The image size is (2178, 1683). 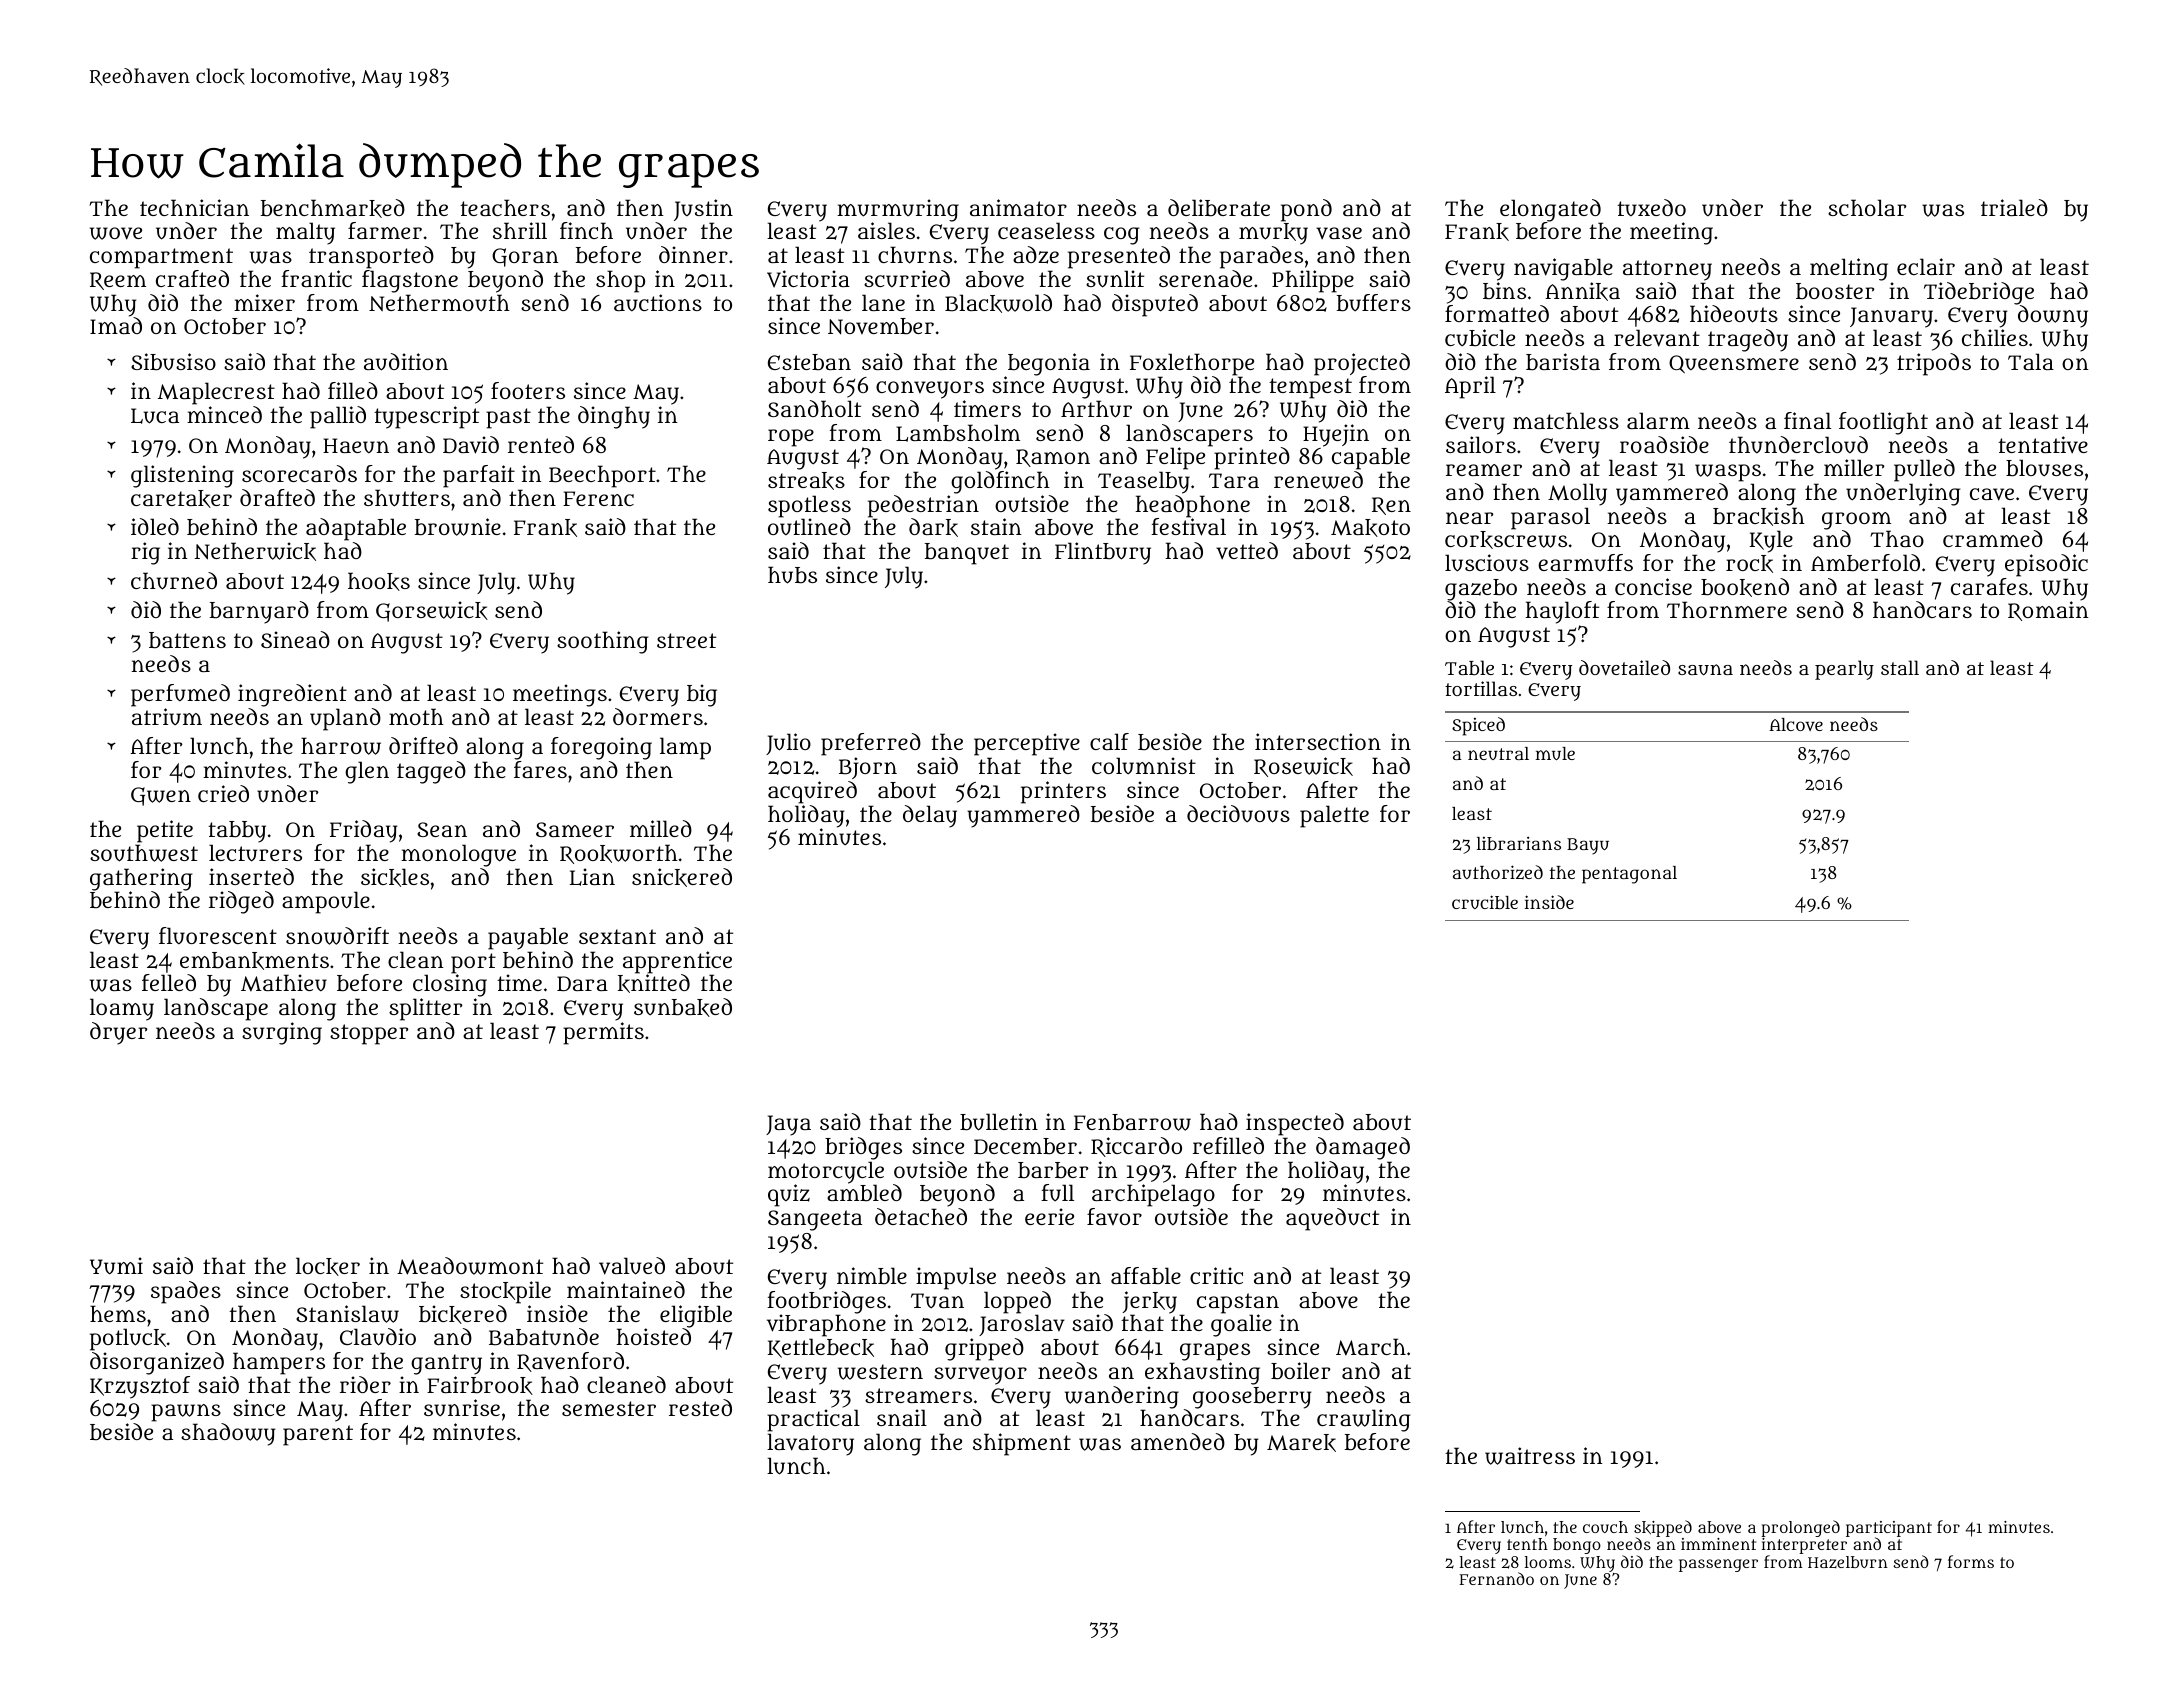 What do you see at coordinates (603, 642) in the image?
I see `soothing` at bounding box center [603, 642].
